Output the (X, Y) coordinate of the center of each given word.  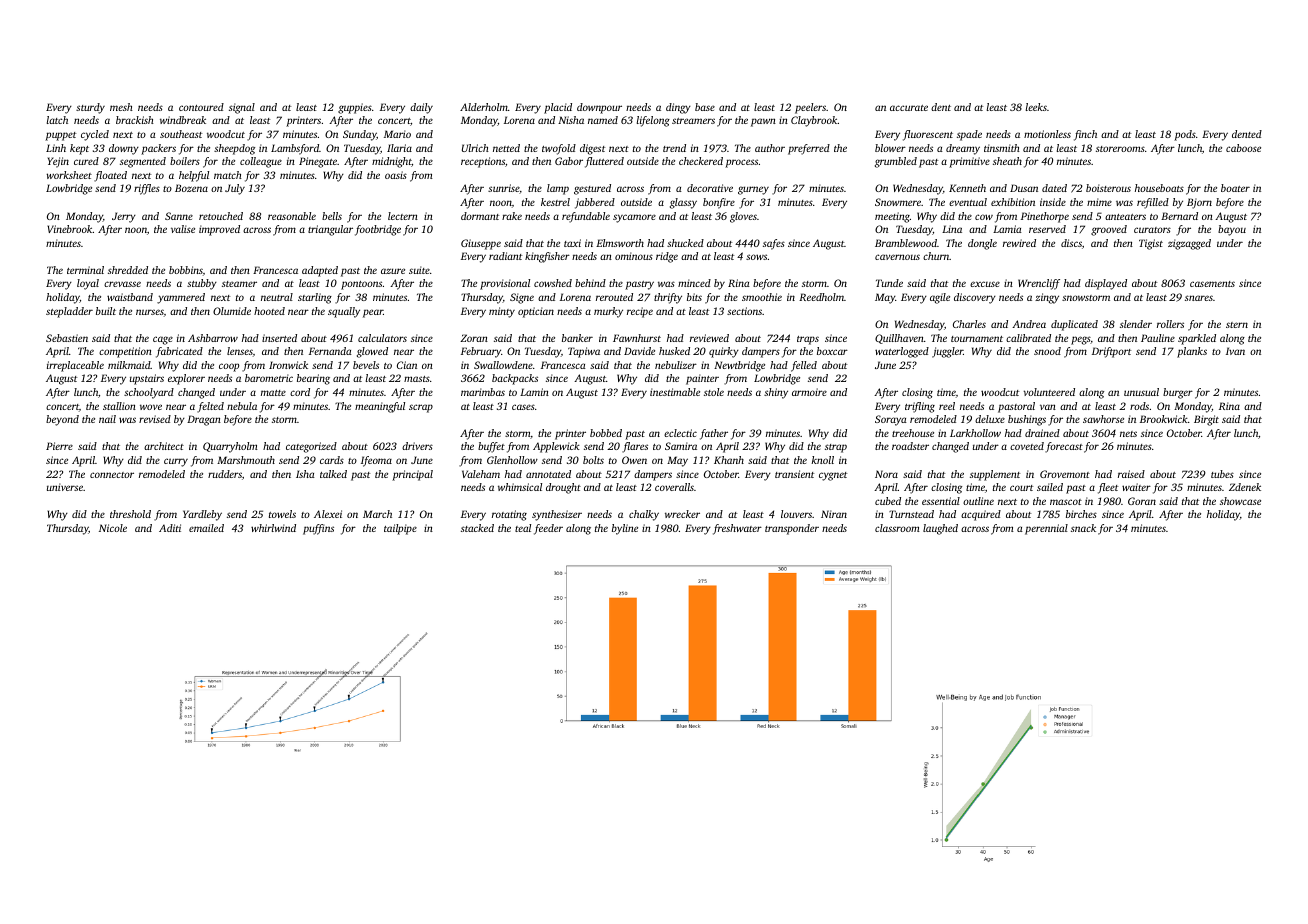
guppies (355, 108)
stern (1237, 325)
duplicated (1074, 325)
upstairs (147, 379)
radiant (505, 256)
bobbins (186, 270)
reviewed (709, 338)
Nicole (113, 528)
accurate (909, 108)
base (705, 107)
